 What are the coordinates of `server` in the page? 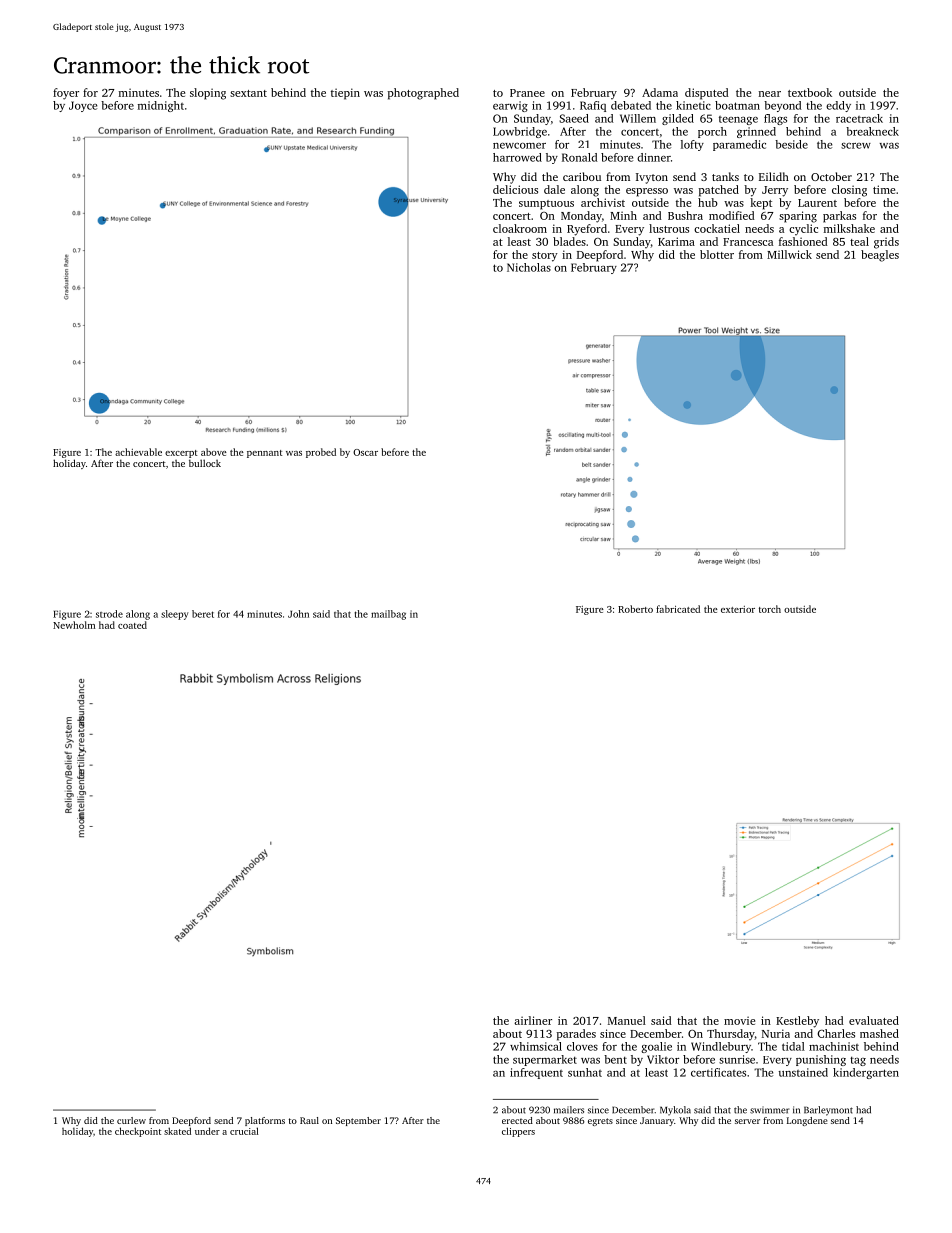 It's located at (747, 1121).
